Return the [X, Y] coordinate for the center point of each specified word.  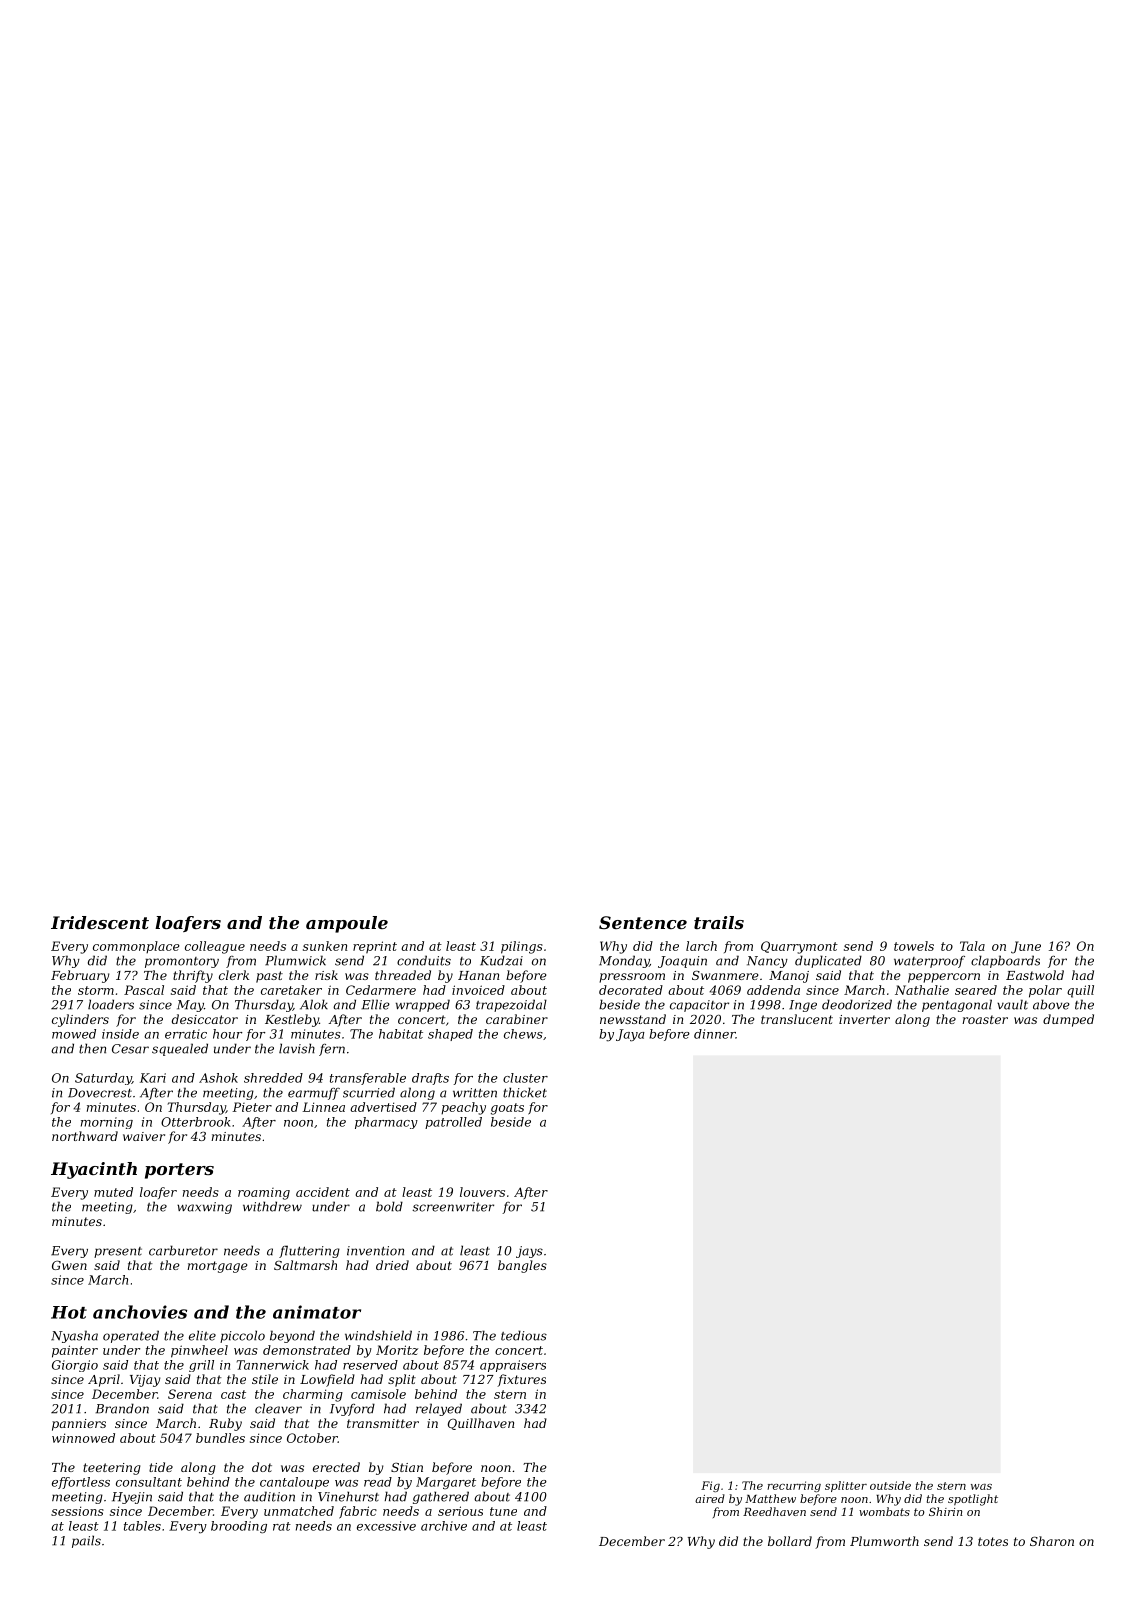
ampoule [347, 924]
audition [269, 1496]
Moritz [397, 1350]
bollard [790, 1541]
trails [719, 922]
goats [507, 1109]
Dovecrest [100, 1093]
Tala [972, 946]
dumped [1068, 1020]
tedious [524, 1335]
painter [75, 1351]
